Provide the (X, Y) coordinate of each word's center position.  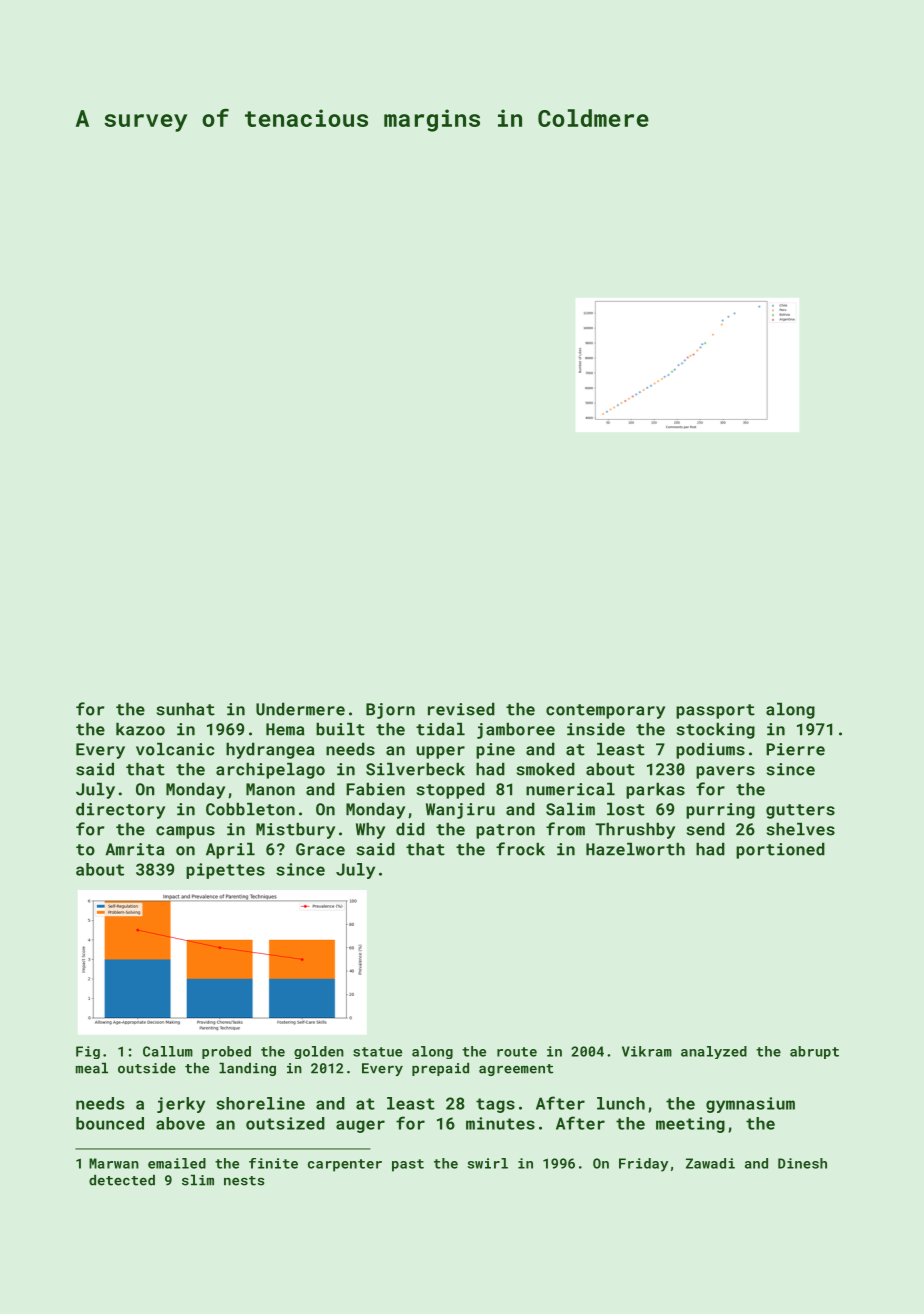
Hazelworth (635, 849)
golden (319, 1052)
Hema (285, 729)
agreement (516, 1070)
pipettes (225, 871)
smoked (546, 769)
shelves (801, 829)
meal (92, 1068)
